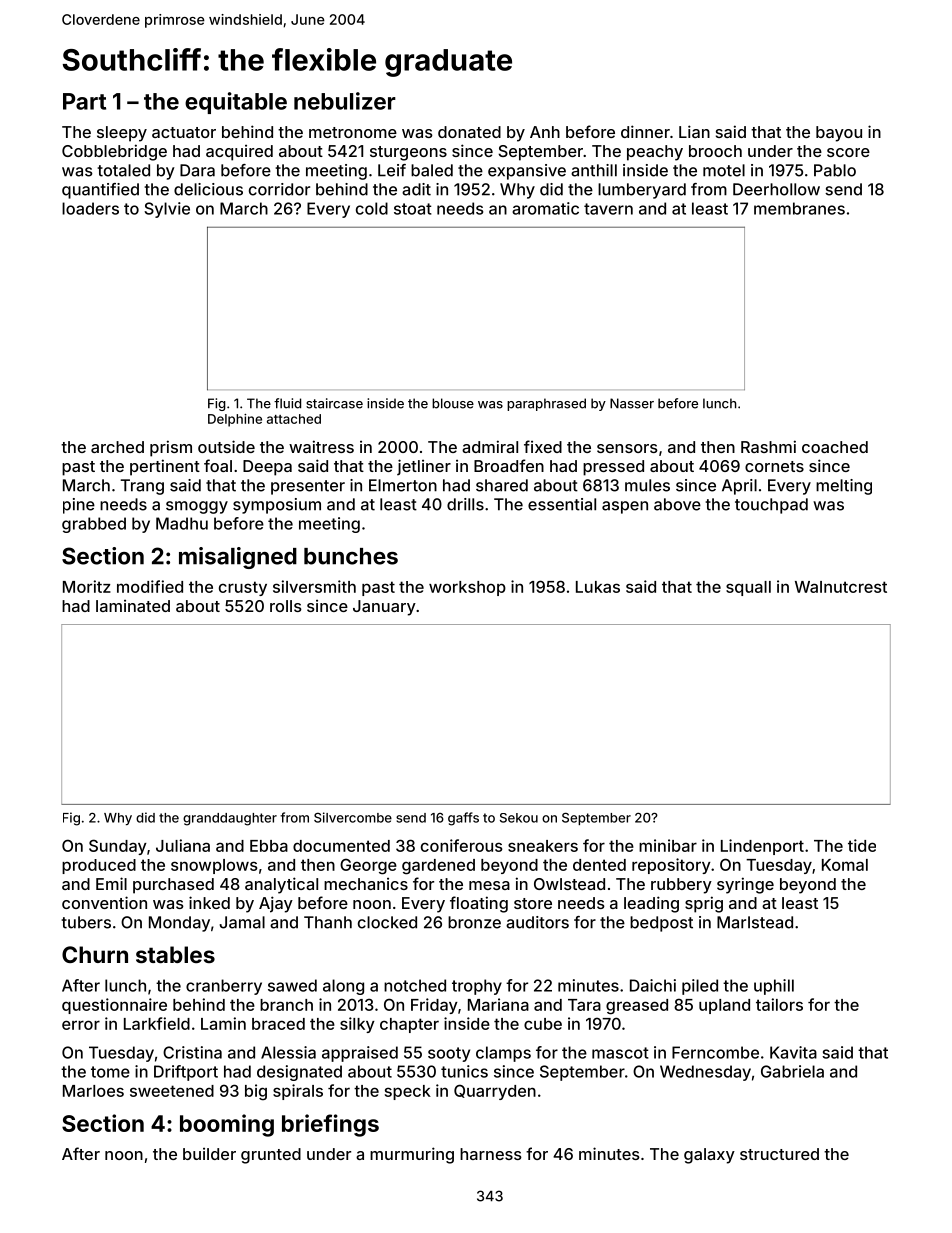 The width and height of the document is (952, 1233). What do you see at coordinates (87, 586) in the document?
I see `Moritz` at bounding box center [87, 586].
